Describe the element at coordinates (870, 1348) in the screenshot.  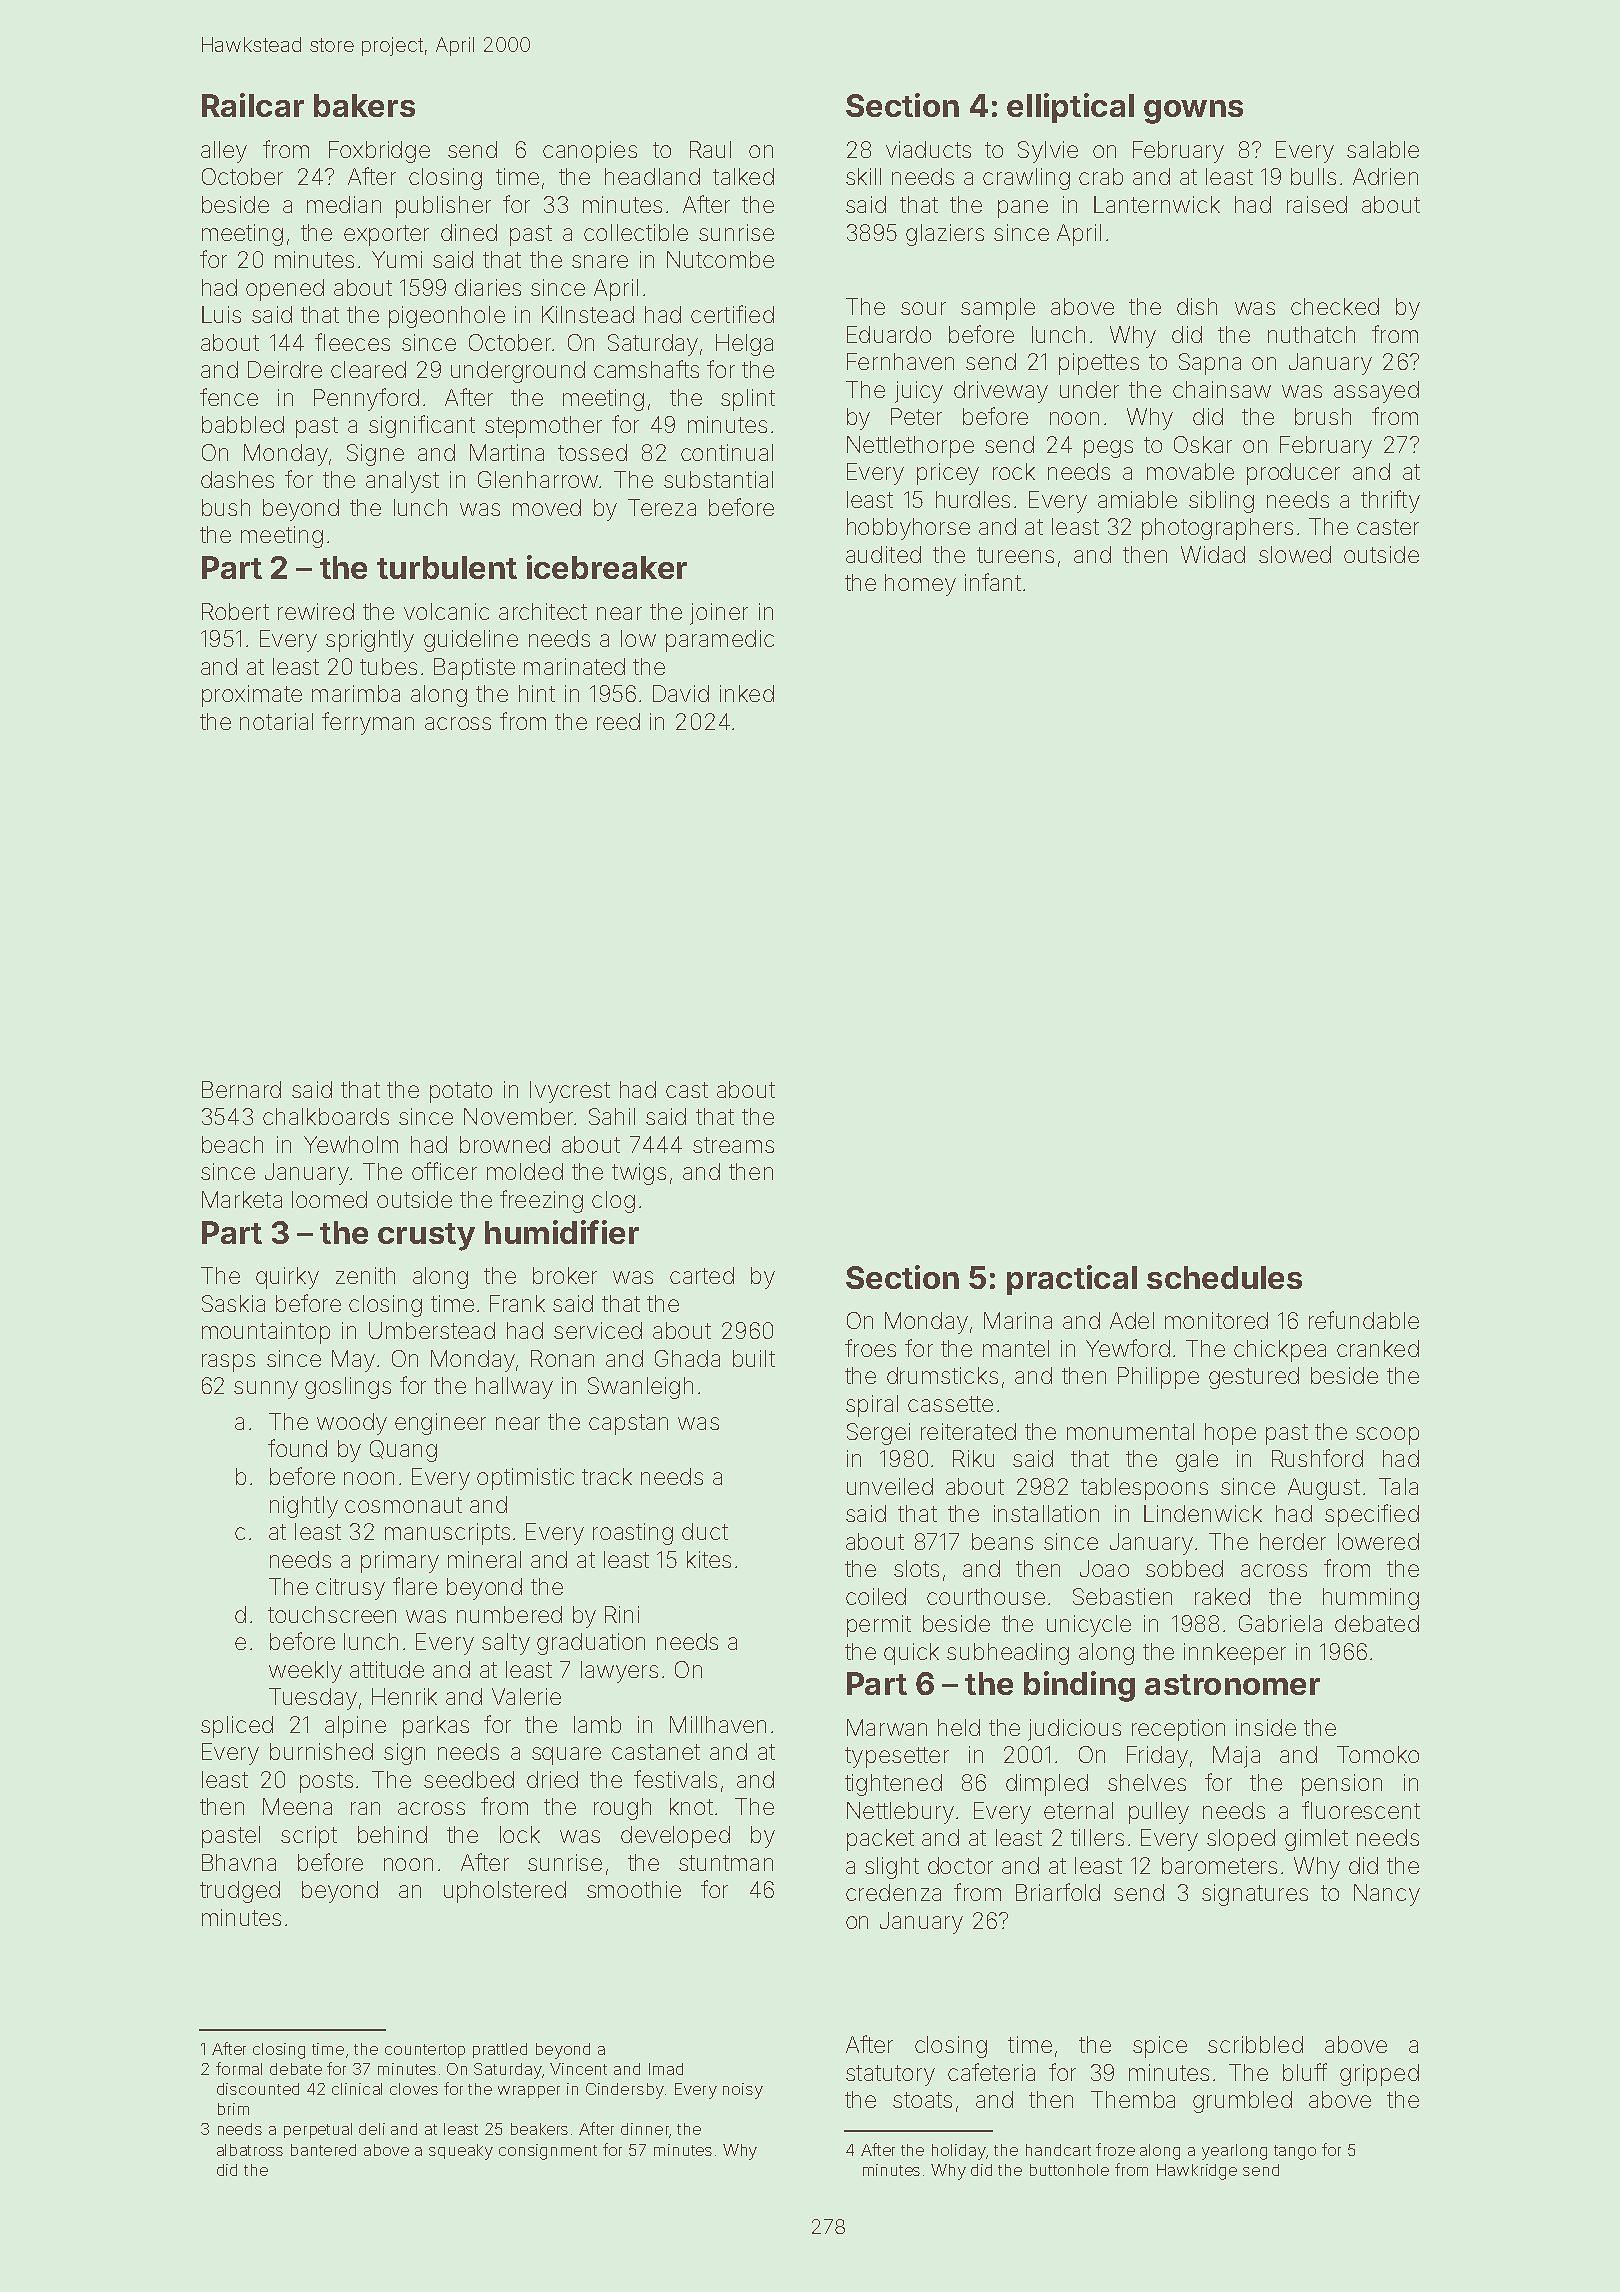
I see `froes` at that location.
